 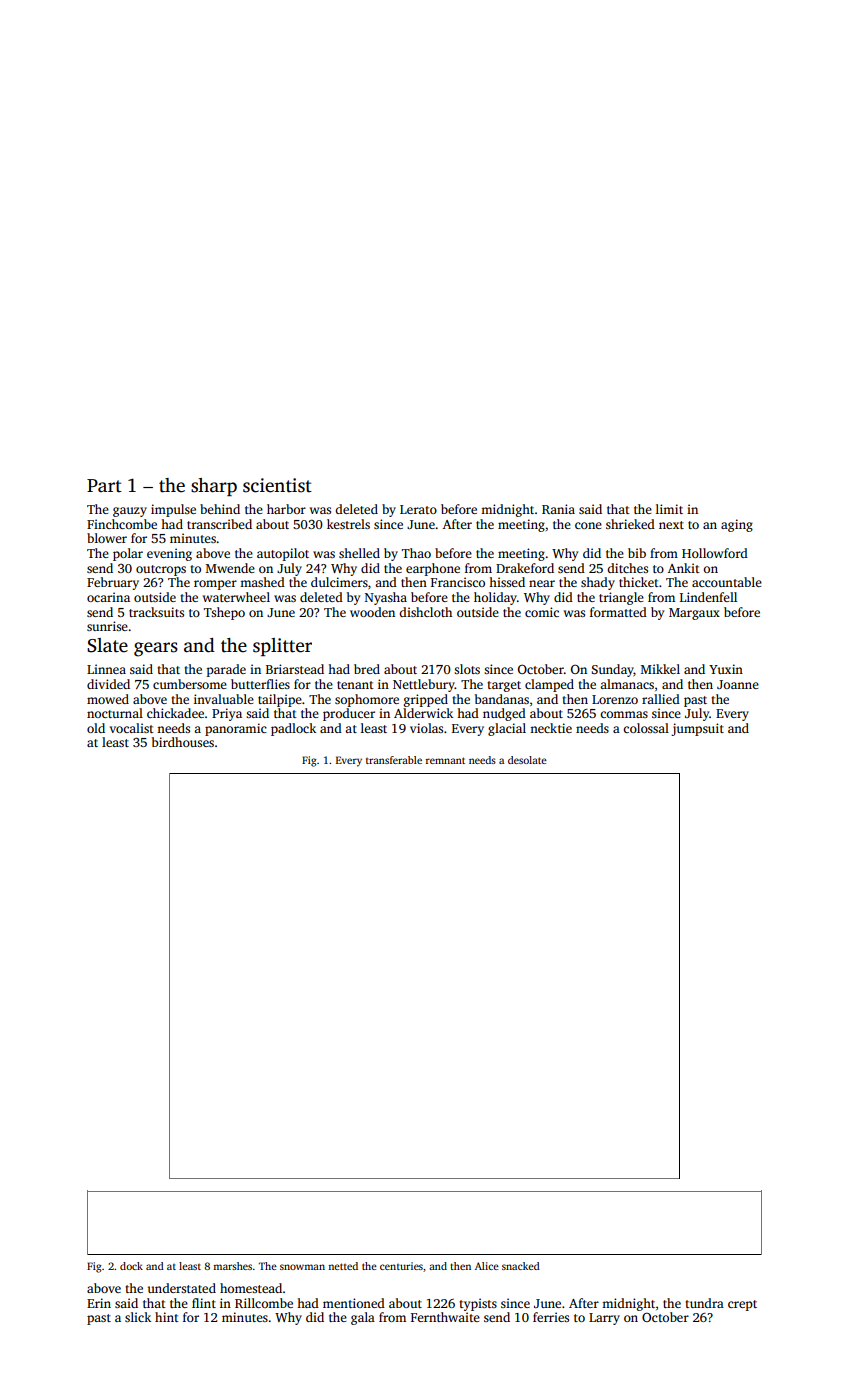 I want to click on comic, so click(x=542, y=612).
